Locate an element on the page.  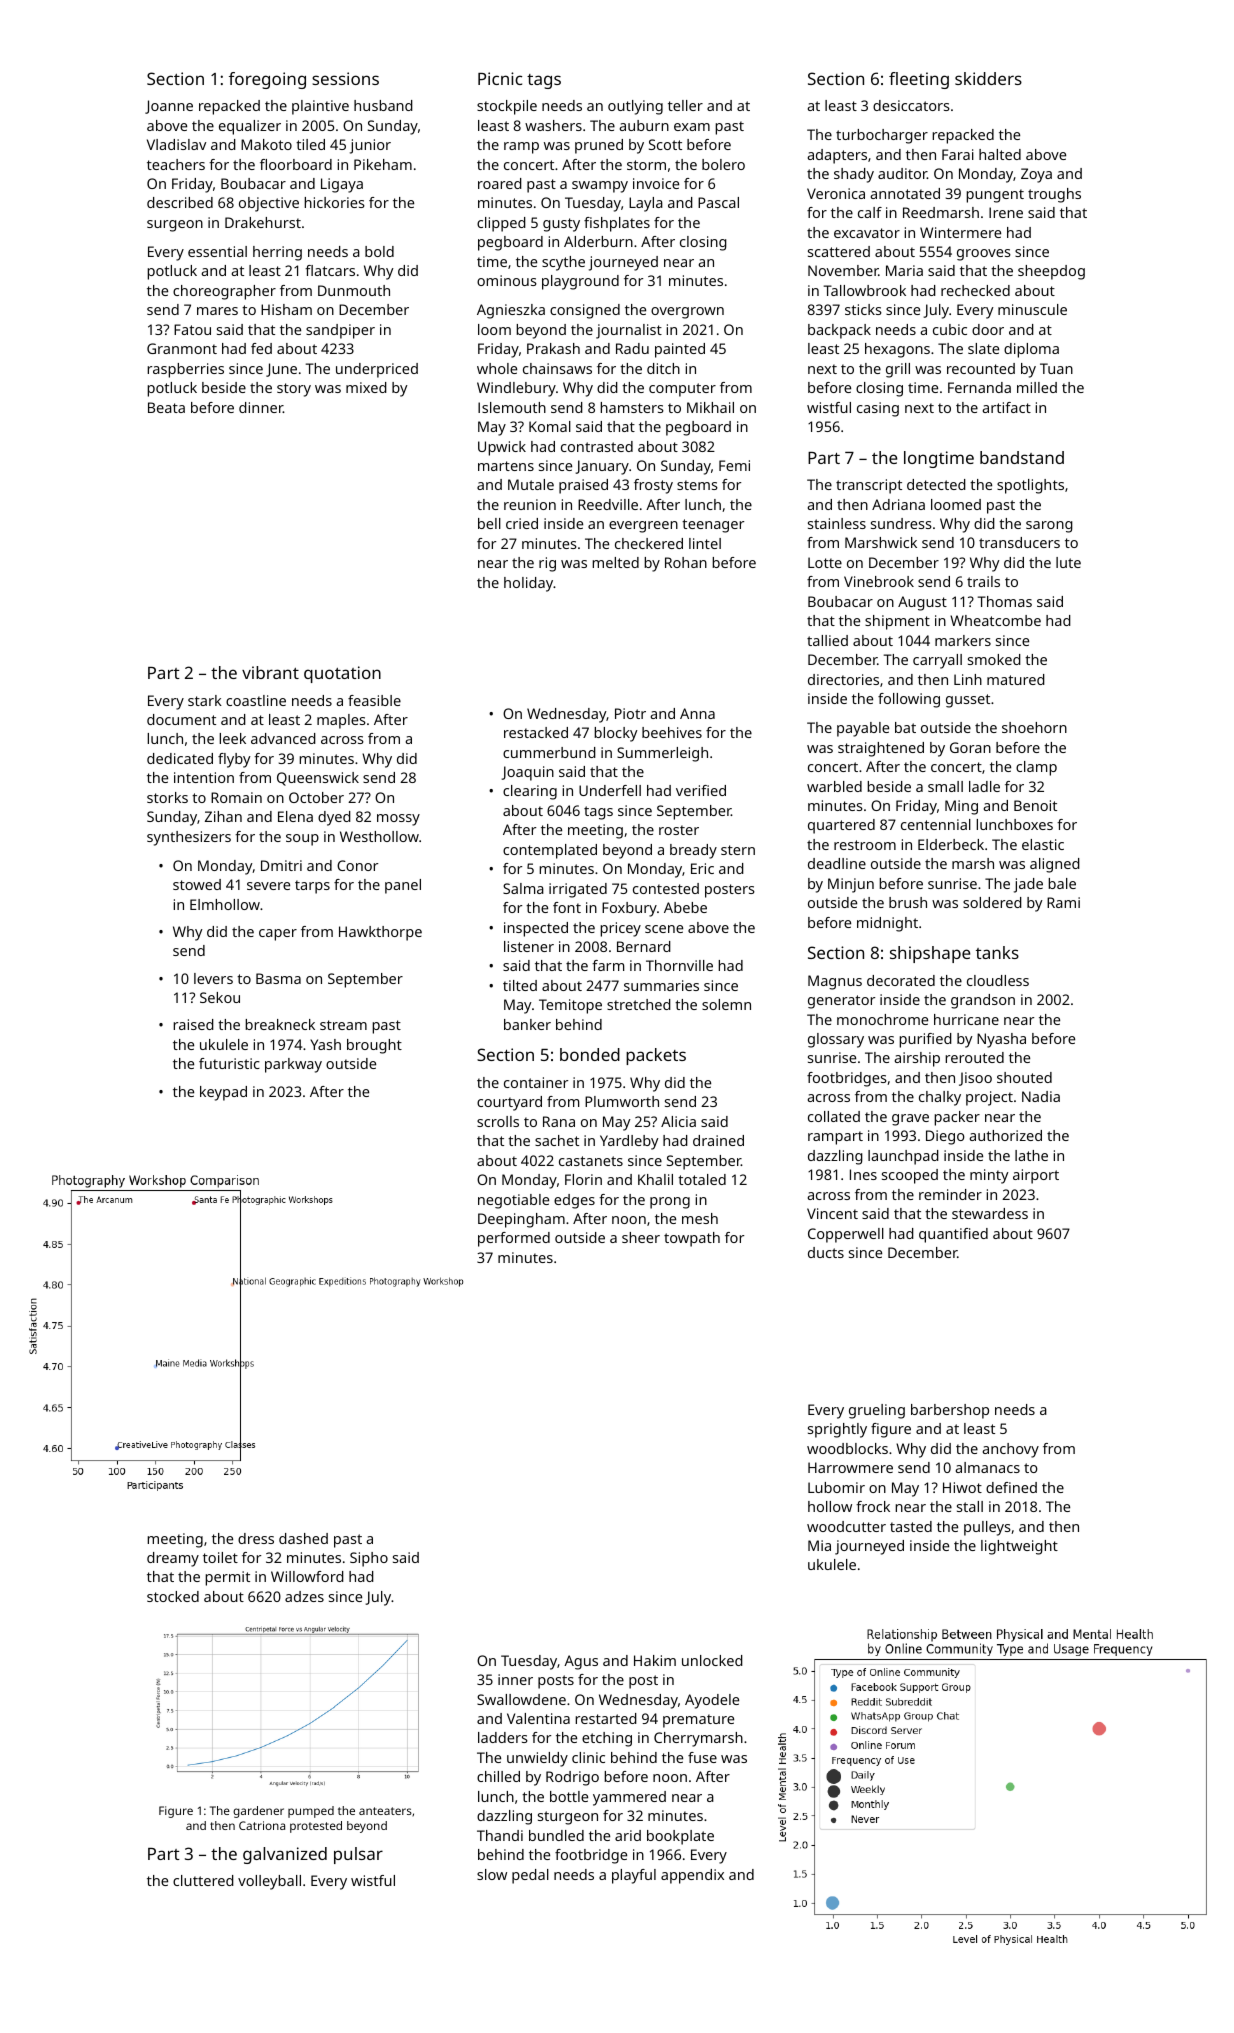
pruned is located at coordinates (599, 146).
